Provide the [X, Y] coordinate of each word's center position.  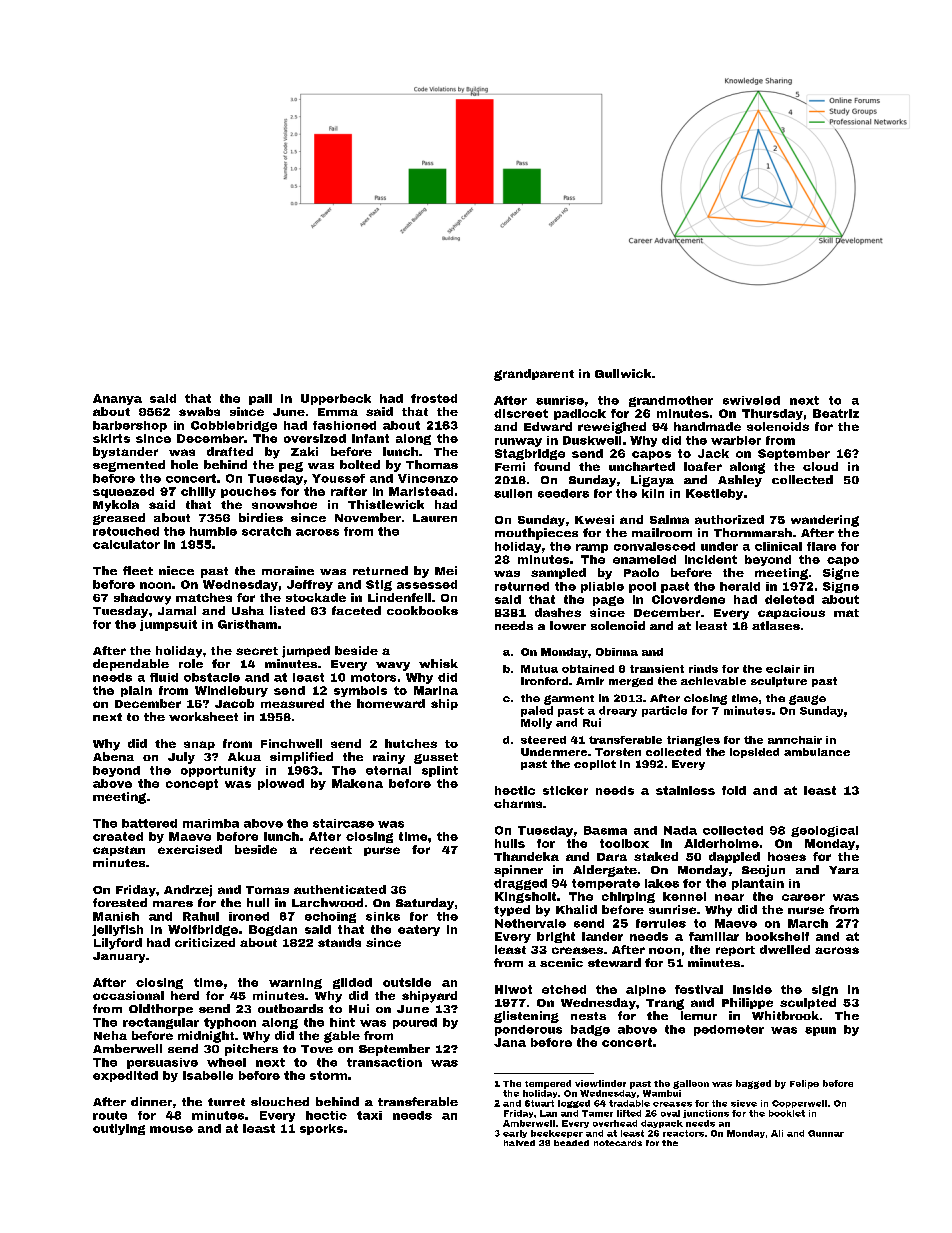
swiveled [751, 400]
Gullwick [623, 373]
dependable [131, 665]
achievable [713, 681]
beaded [571, 1143]
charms [518, 803]
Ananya [117, 399]
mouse [171, 1129]
